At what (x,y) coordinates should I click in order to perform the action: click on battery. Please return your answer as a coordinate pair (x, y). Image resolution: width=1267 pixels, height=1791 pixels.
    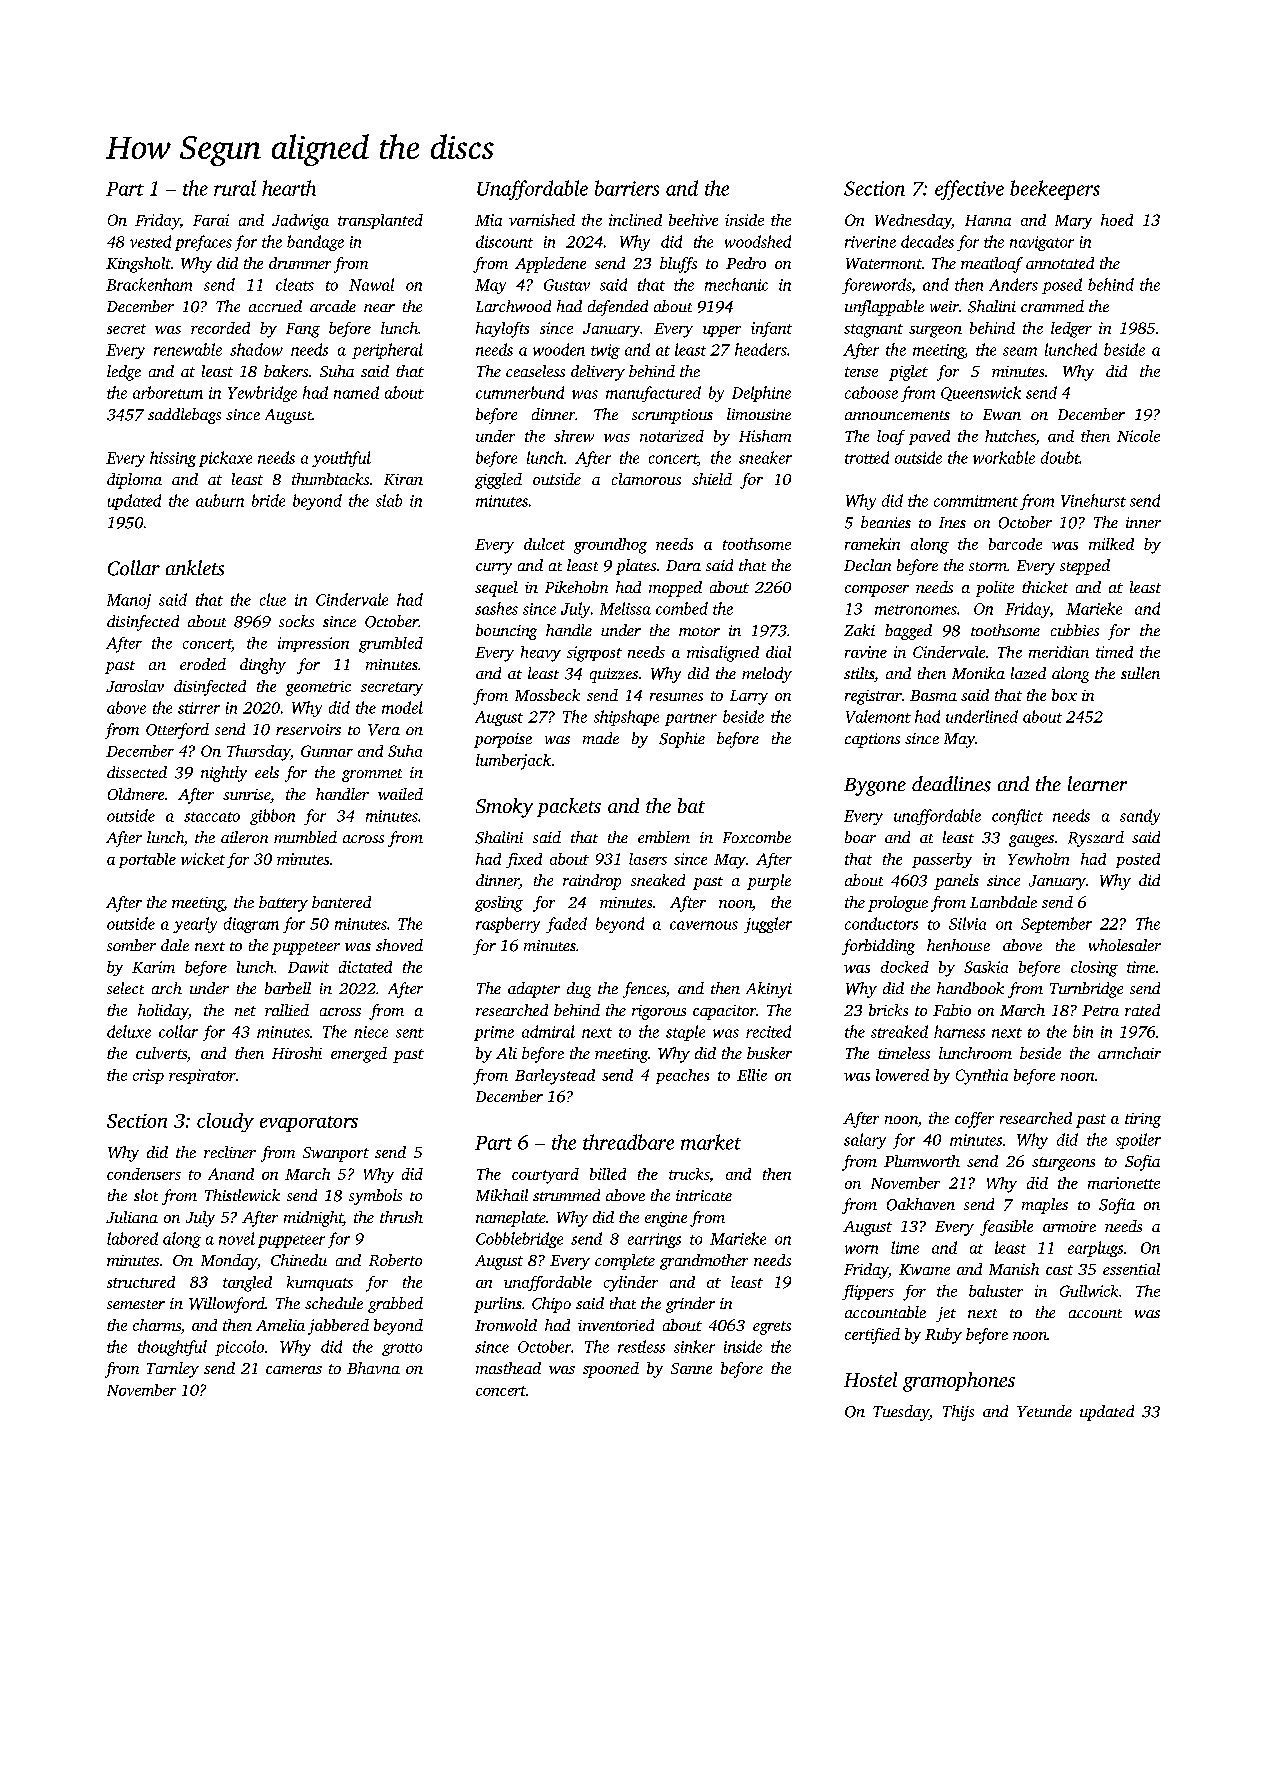
    Looking at the image, I should click on (283, 904).
